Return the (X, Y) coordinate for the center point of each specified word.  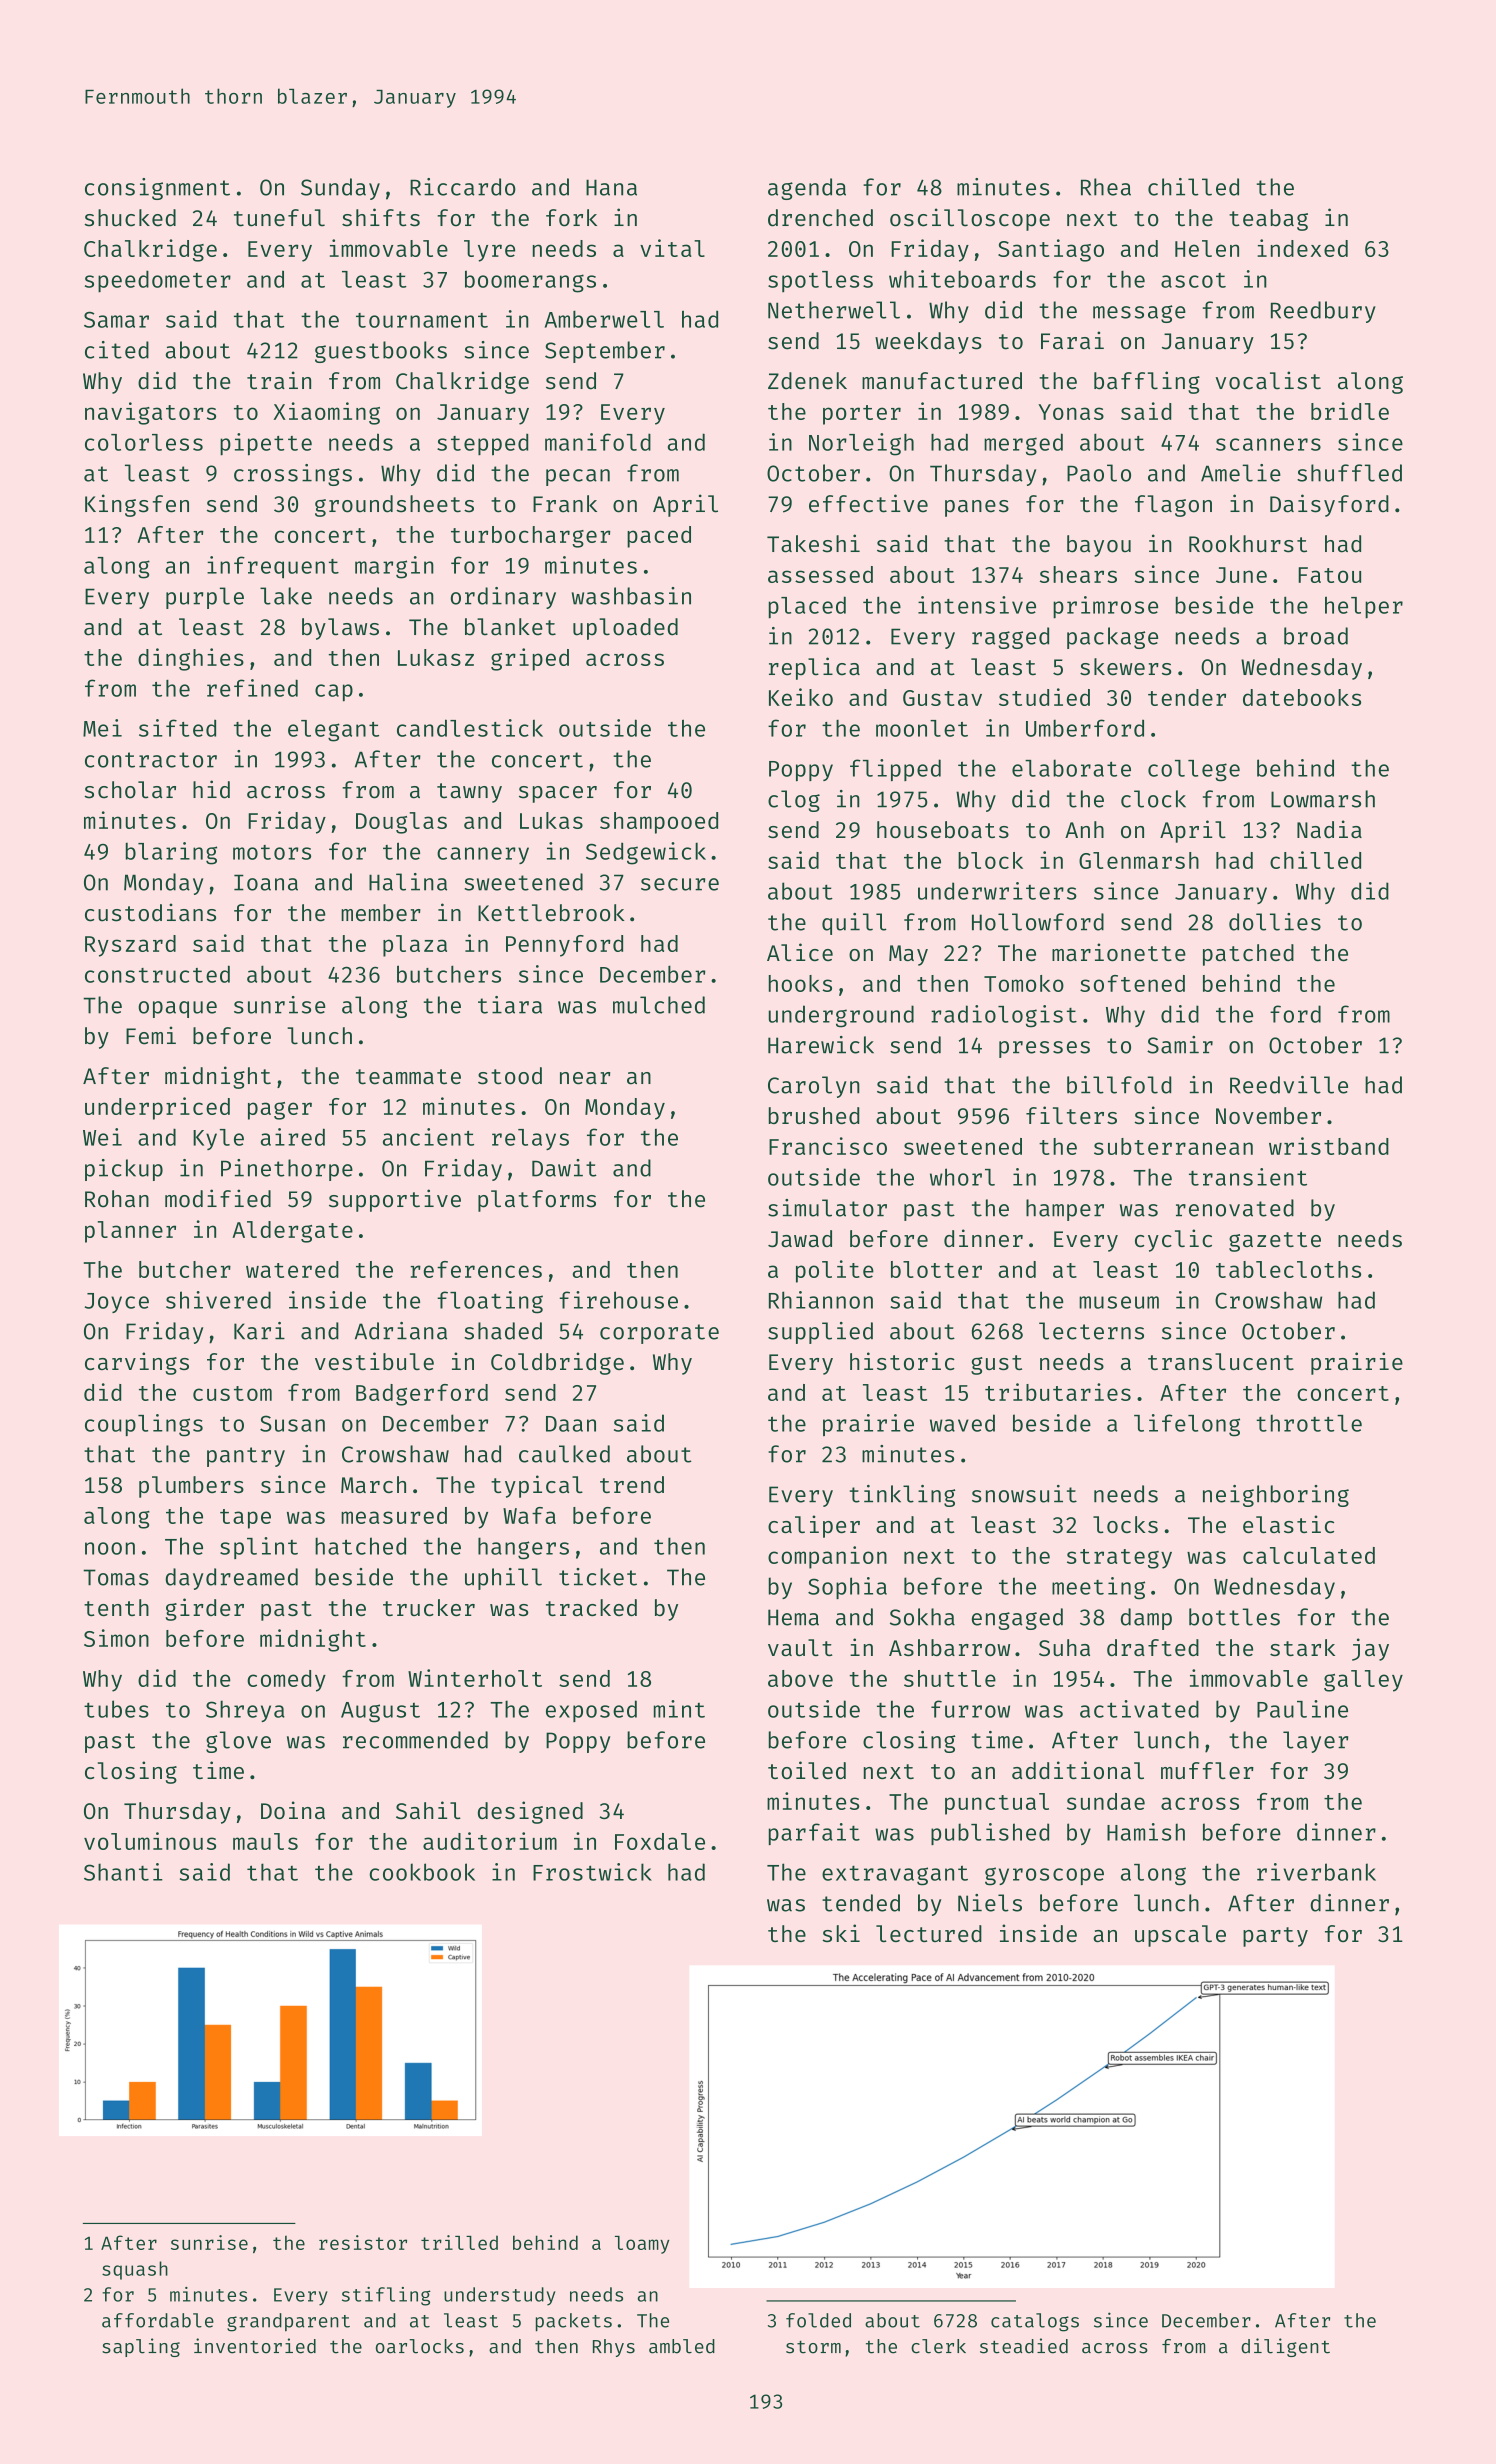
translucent (1221, 1361)
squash (135, 2270)
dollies (1275, 922)
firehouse (618, 1300)
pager (280, 1111)
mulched (659, 1005)
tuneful (279, 218)
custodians (150, 912)
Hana (611, 187)
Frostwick (592, 1872)
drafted (1153, 1647)
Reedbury (1323, 312)
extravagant (895, 1876)
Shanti (123, 1872)
